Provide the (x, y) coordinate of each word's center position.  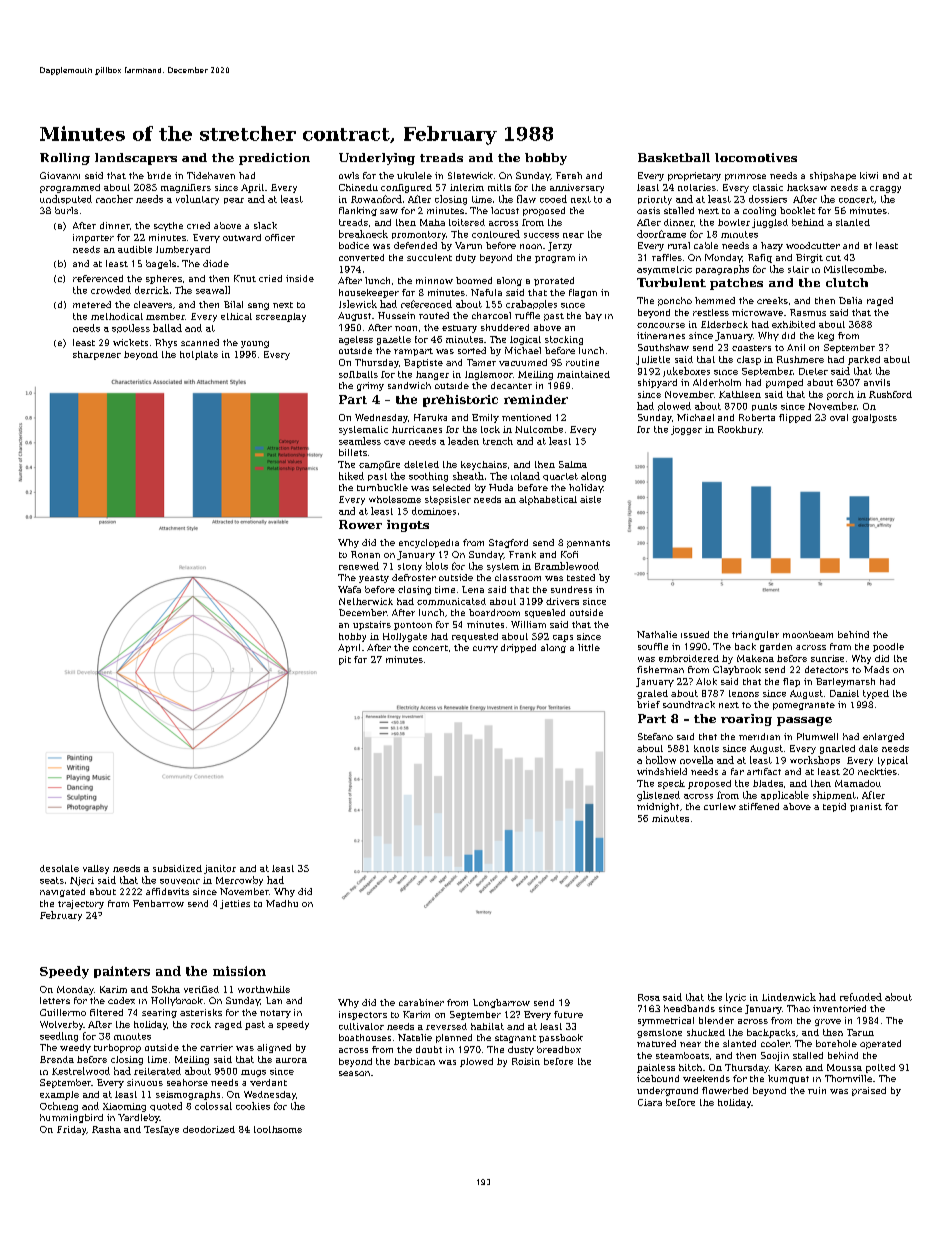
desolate (59, 868)
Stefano (655, 736)
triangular (755, 635)
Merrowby (239, 881)
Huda (501, 487)
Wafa (349, 589)
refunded (861, 997)
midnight (658, 807)
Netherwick (366, 601)
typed (876, 694)
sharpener (97, 355)
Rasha (106, 1129)
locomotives (756, 157)
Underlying (377, 159)
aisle (590, 499)
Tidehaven (211, 175)
